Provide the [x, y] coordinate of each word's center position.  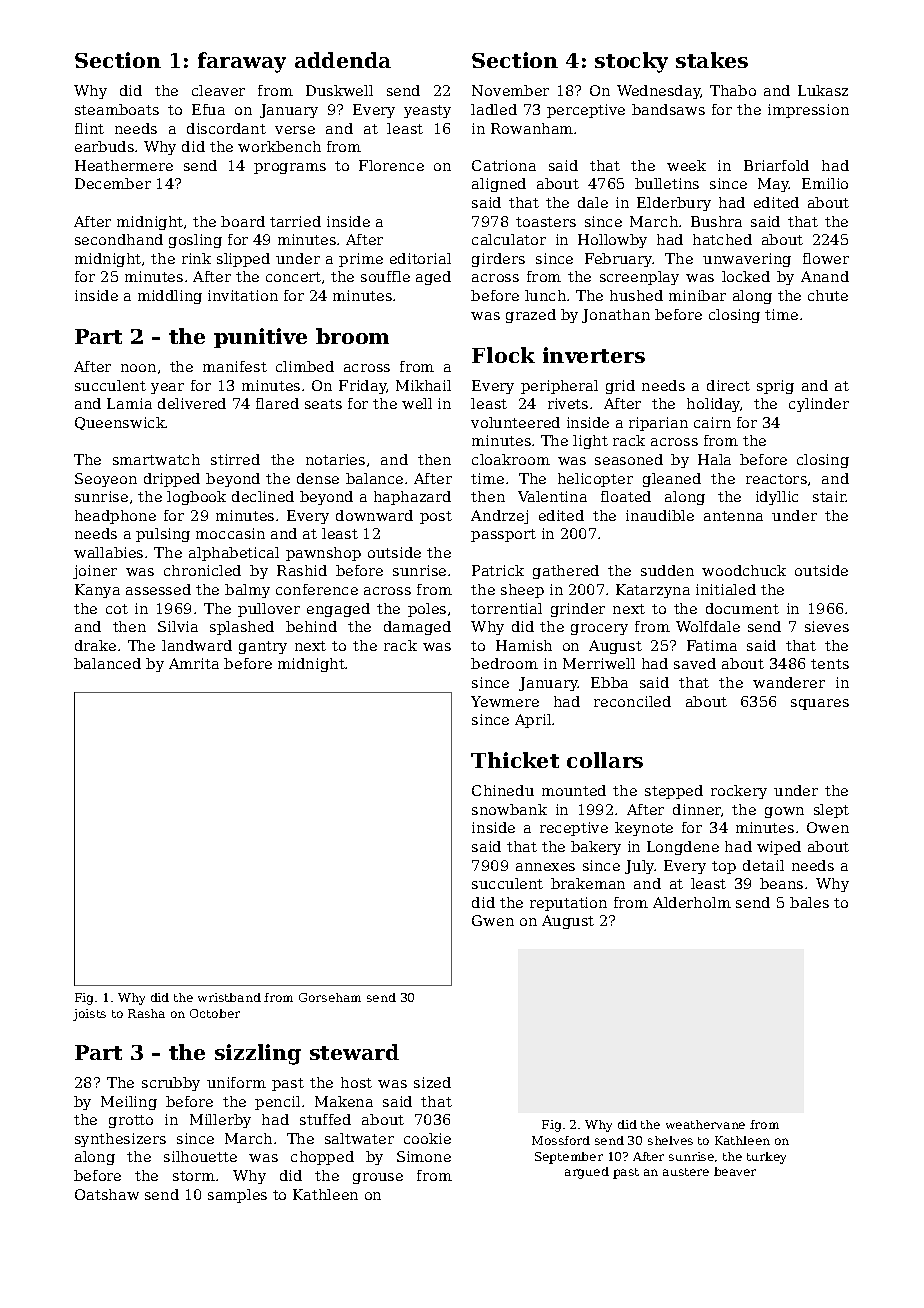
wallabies [108, 552]
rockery [739, 792]
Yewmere [505, 701]
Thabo [733, 90]
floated [626, 496]
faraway [242, 62]
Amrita [194, 663]
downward [374, 515]
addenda [343, 60]
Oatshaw [107, 1194]
